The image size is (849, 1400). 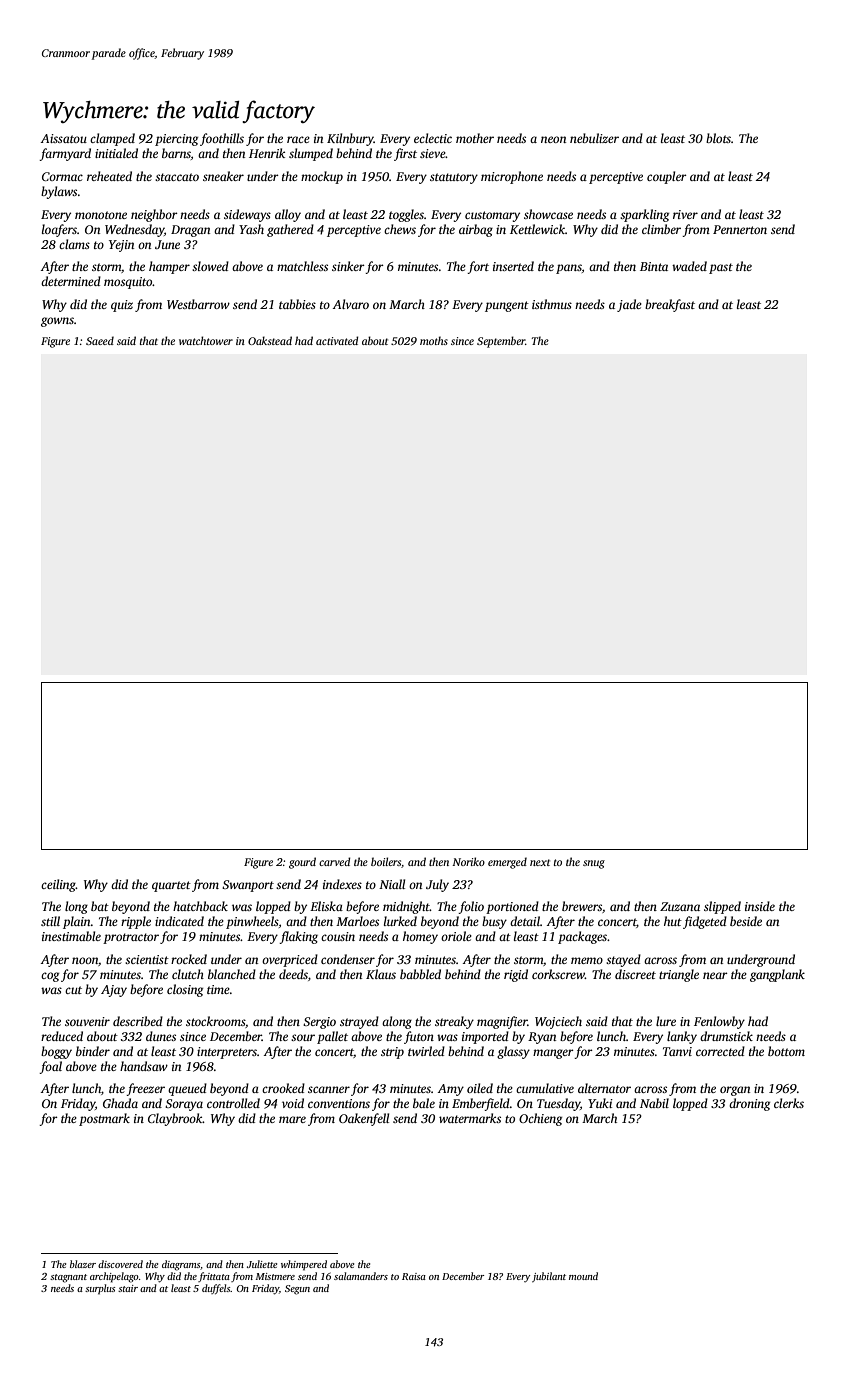 I want to click on inside, so click(x=760, y=906).
